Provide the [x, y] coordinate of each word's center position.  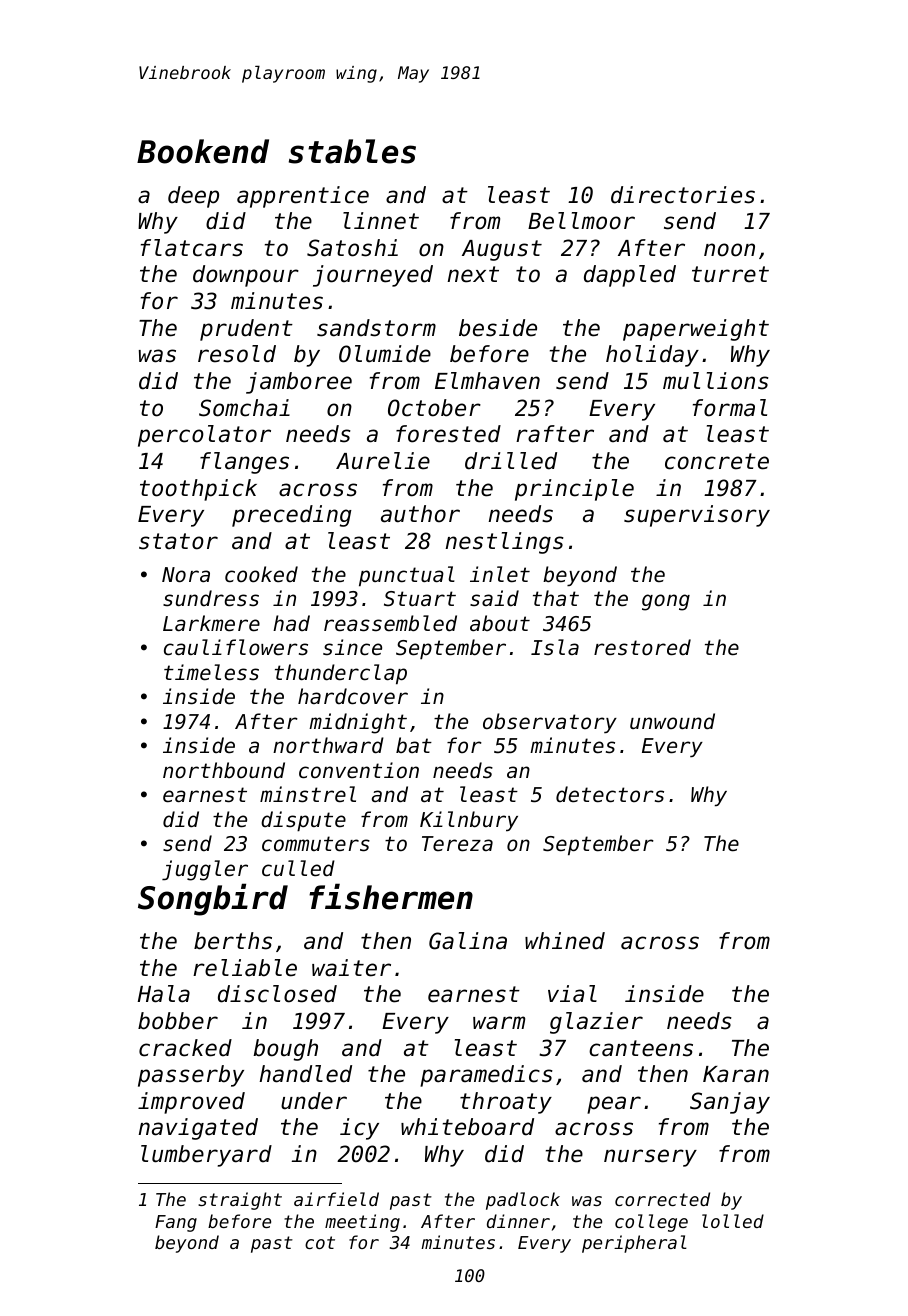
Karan [736, 1074]
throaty [506, 1103]
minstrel [308, 794]
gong [666, 602]
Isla [555, 647]
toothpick [198, 490]
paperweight [696, 330]
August [502, 250]
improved [191, 1103]
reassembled [390, 623]
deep [193, 197]
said [494, 598]
